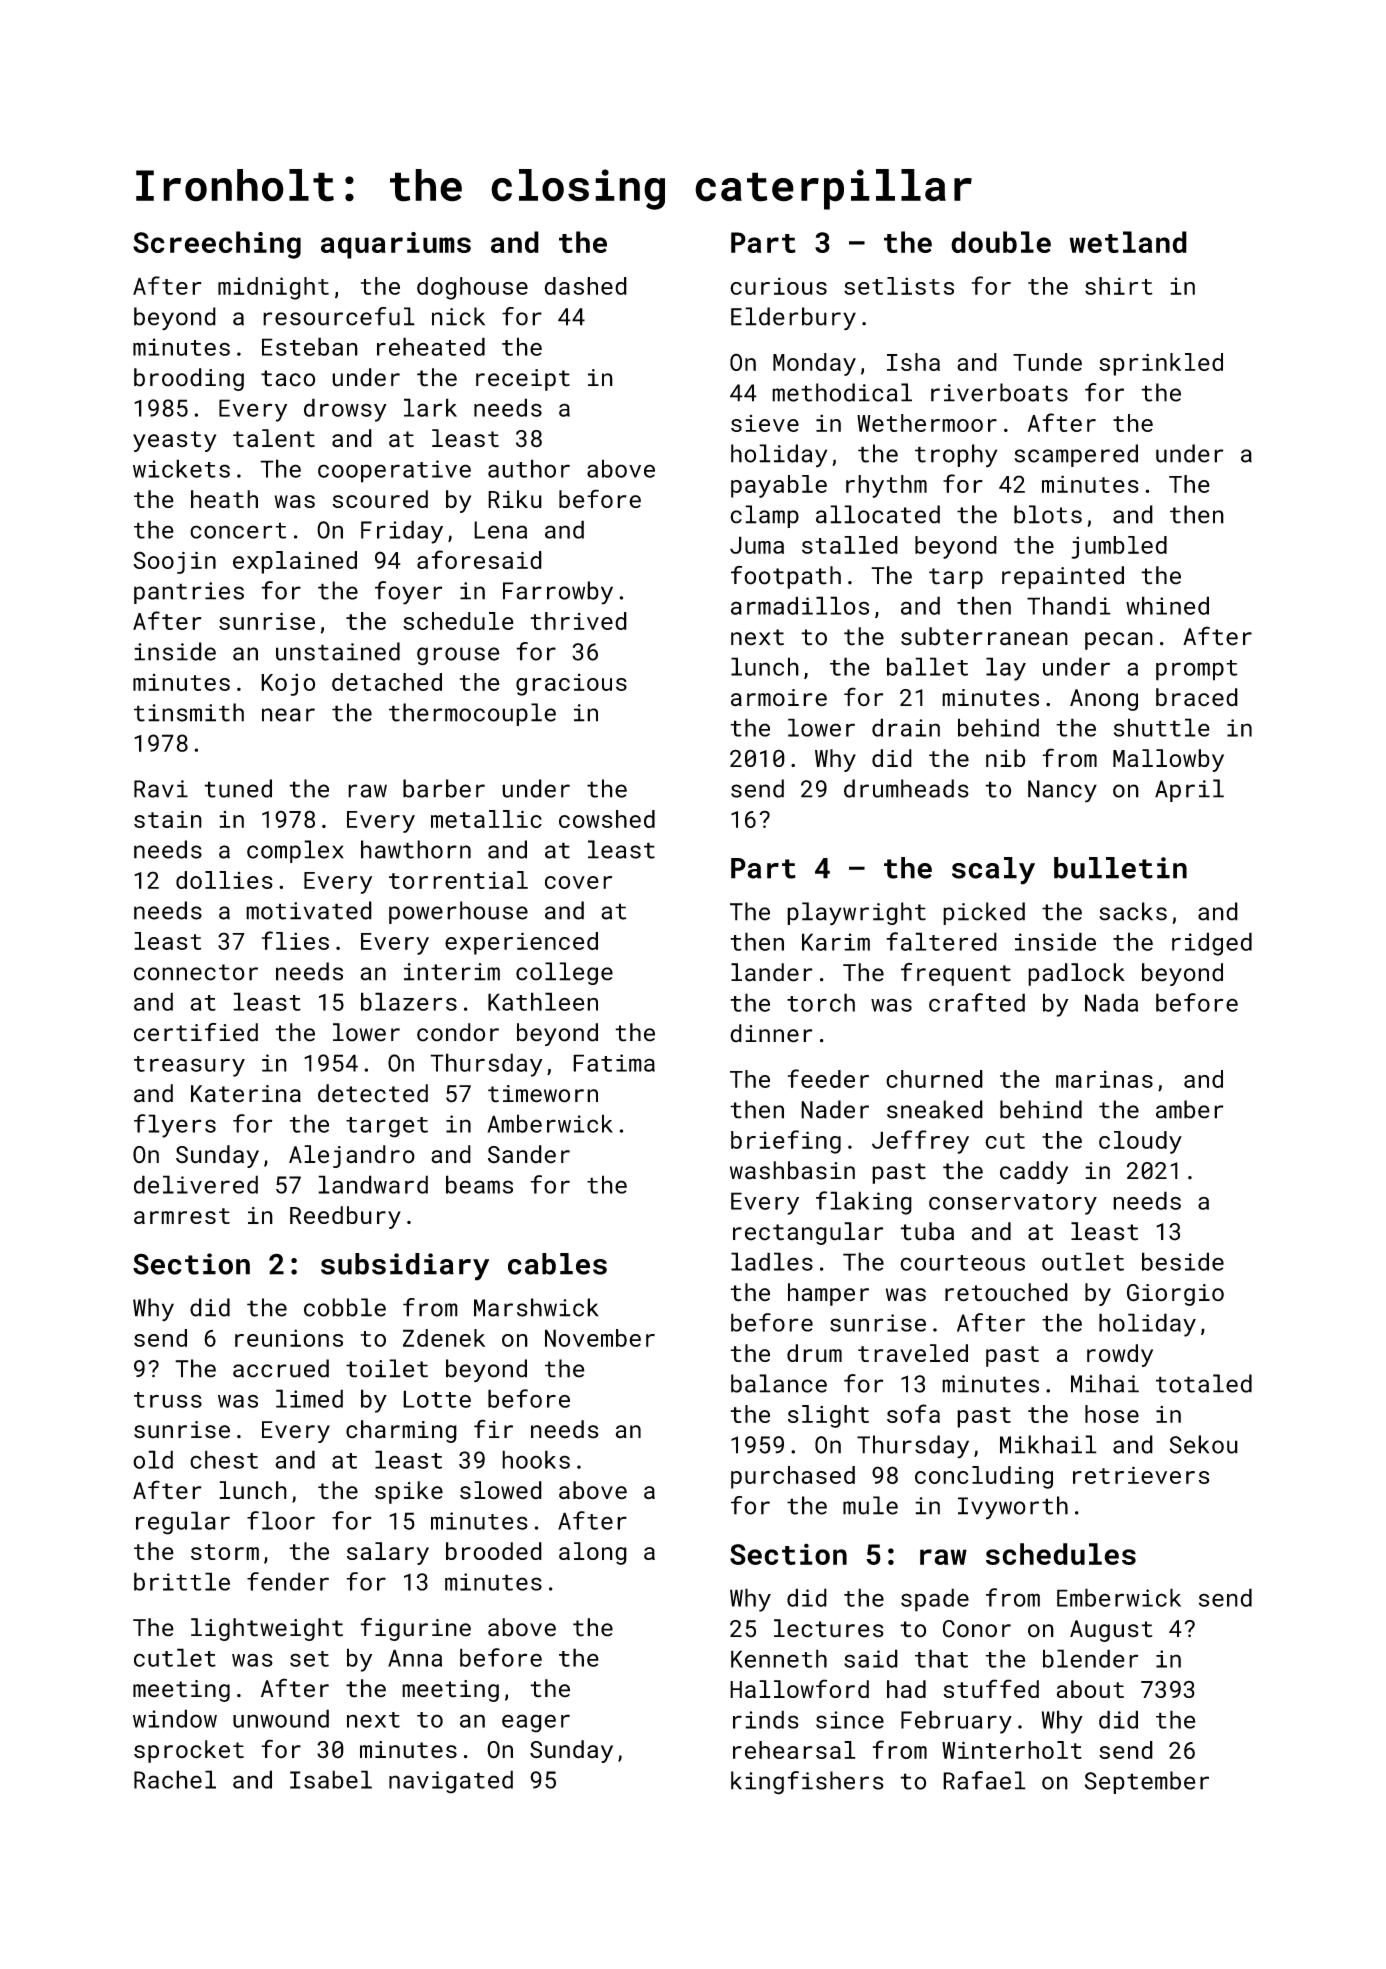 This page has width=1386, height=1969. I want to click on Isabel, so click(331, 1779).
